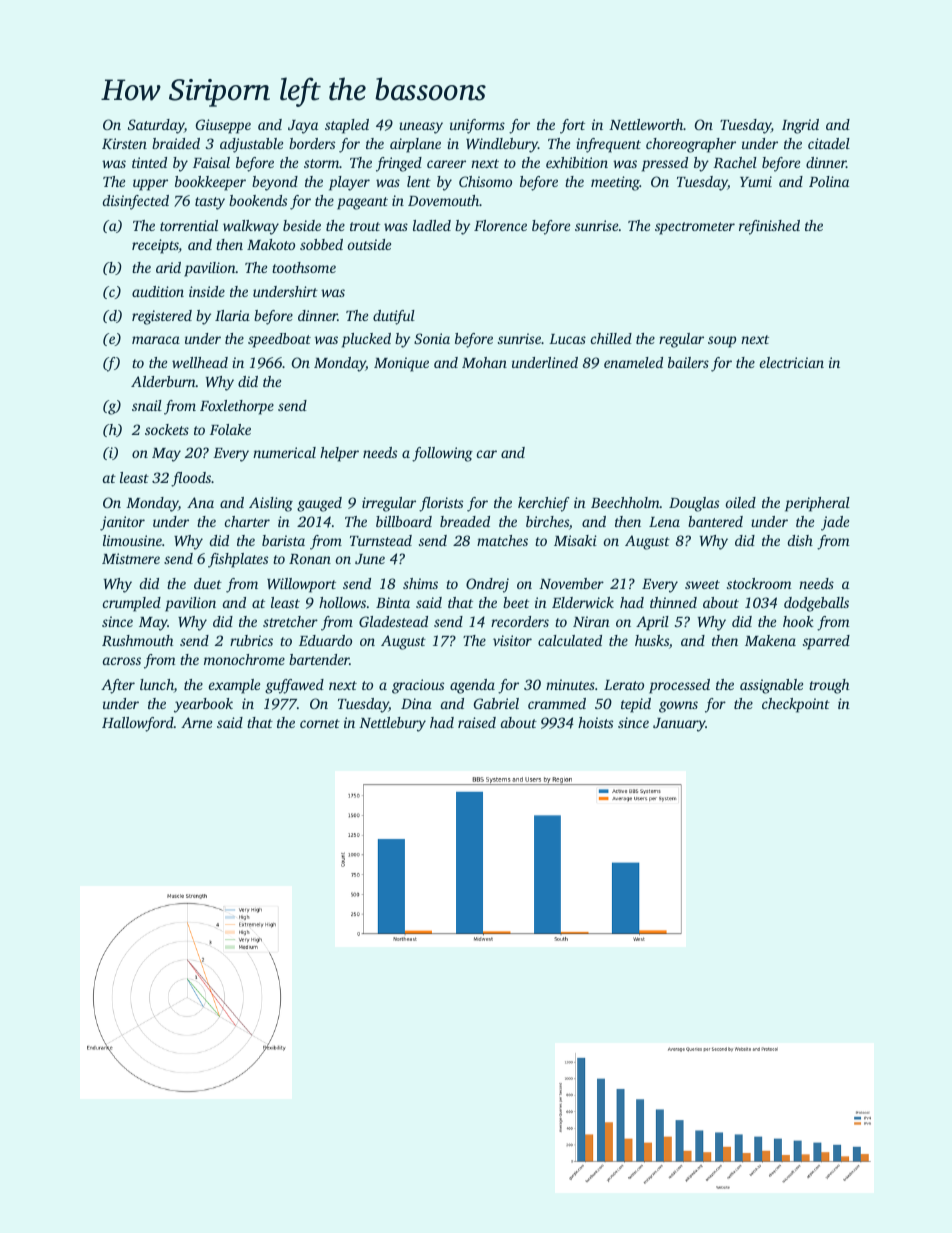 This screenshot has width=952, height=1233. What do you see at coordinates (399, 164) in the screenshot?
I see `fringed` at bounding box center [399, 164].
